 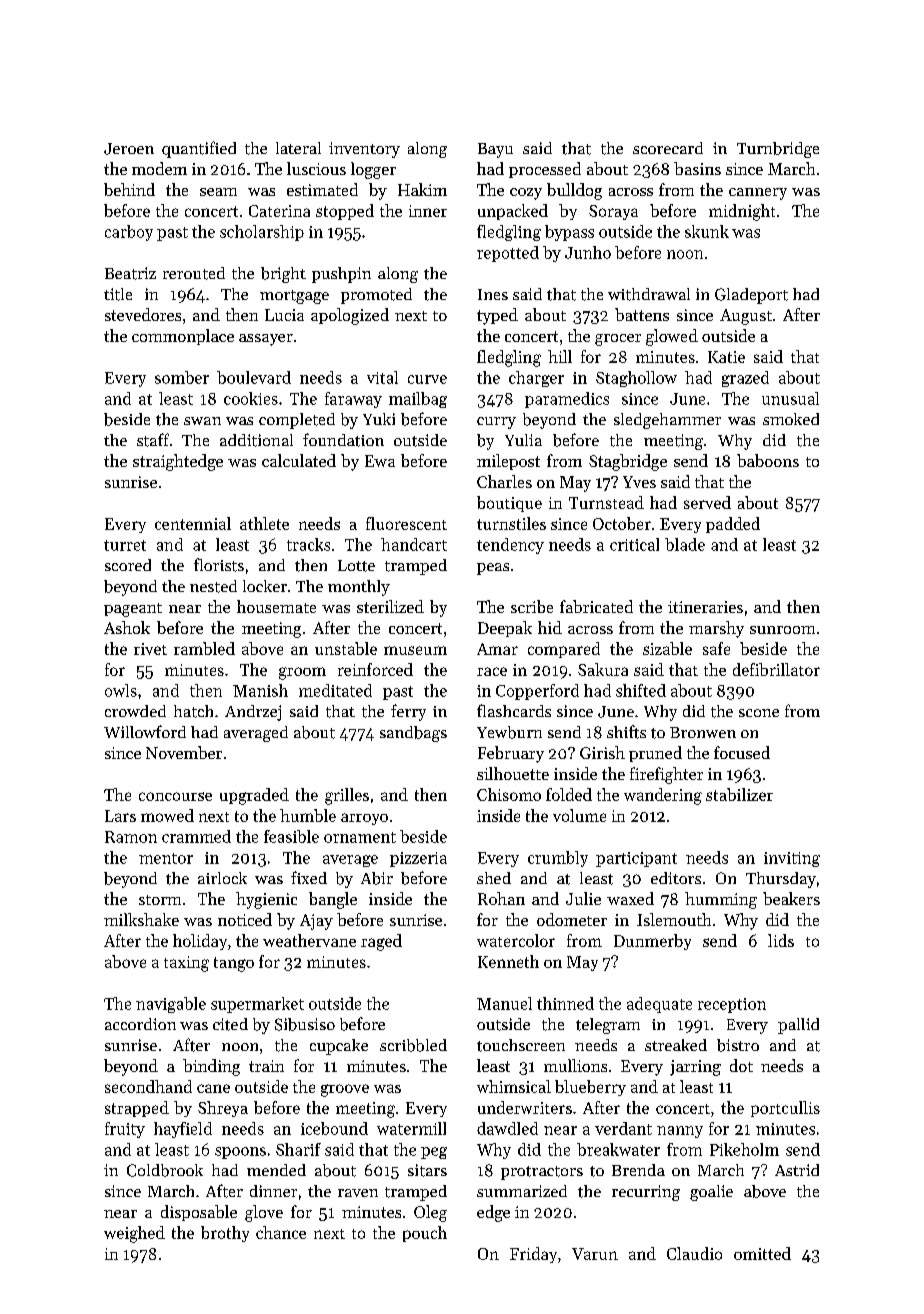 I want to click on Caterina, so click(x=279, y=211).
